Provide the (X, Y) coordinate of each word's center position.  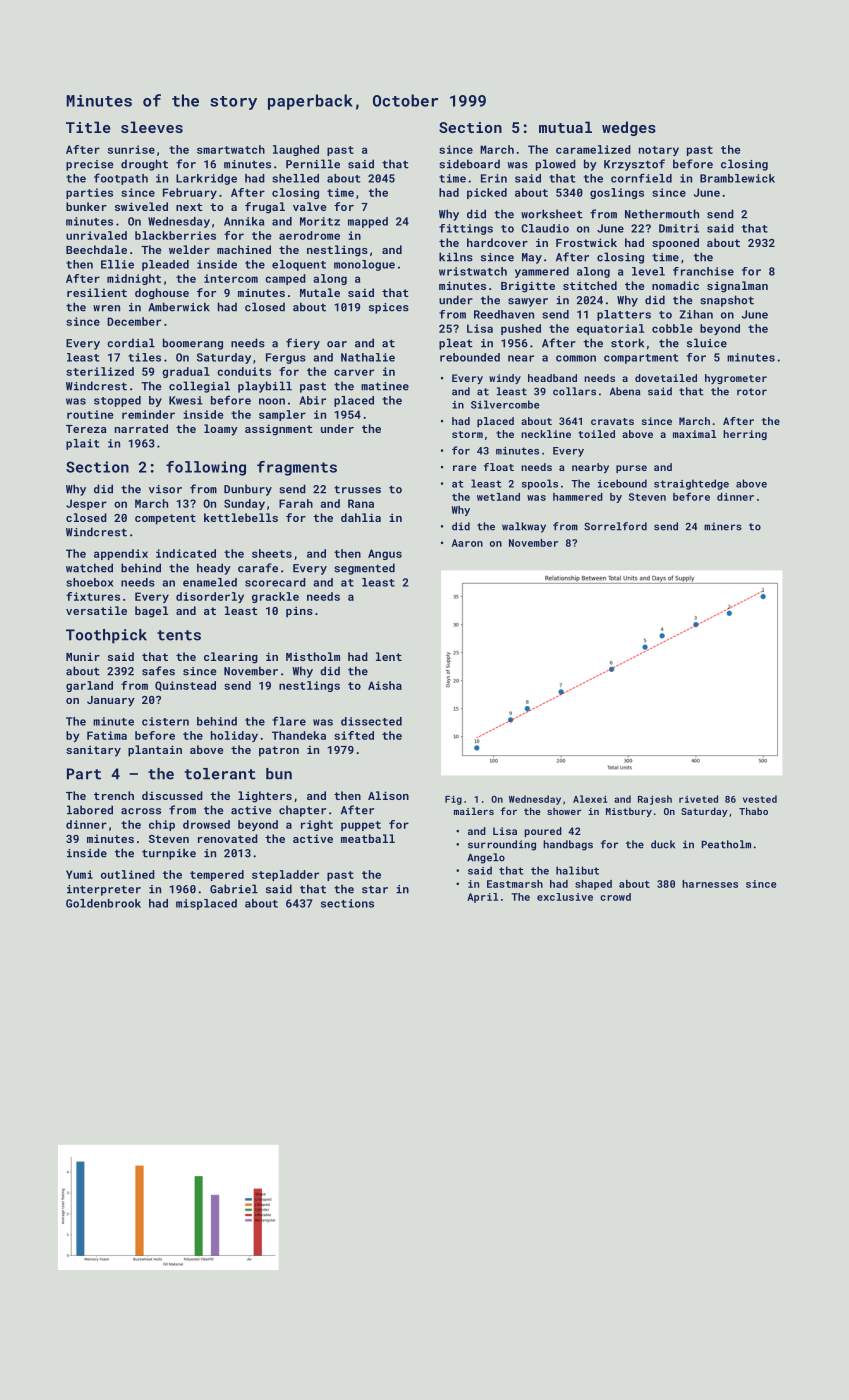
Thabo (753, 811)
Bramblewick (737, 178)
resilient (97, 292)
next (189, 207)
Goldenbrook (103, 903)
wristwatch (473, 271)
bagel (151, 612)
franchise (703, 271)
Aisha (385, 685)
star (375, 889)
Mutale (320, 292)
